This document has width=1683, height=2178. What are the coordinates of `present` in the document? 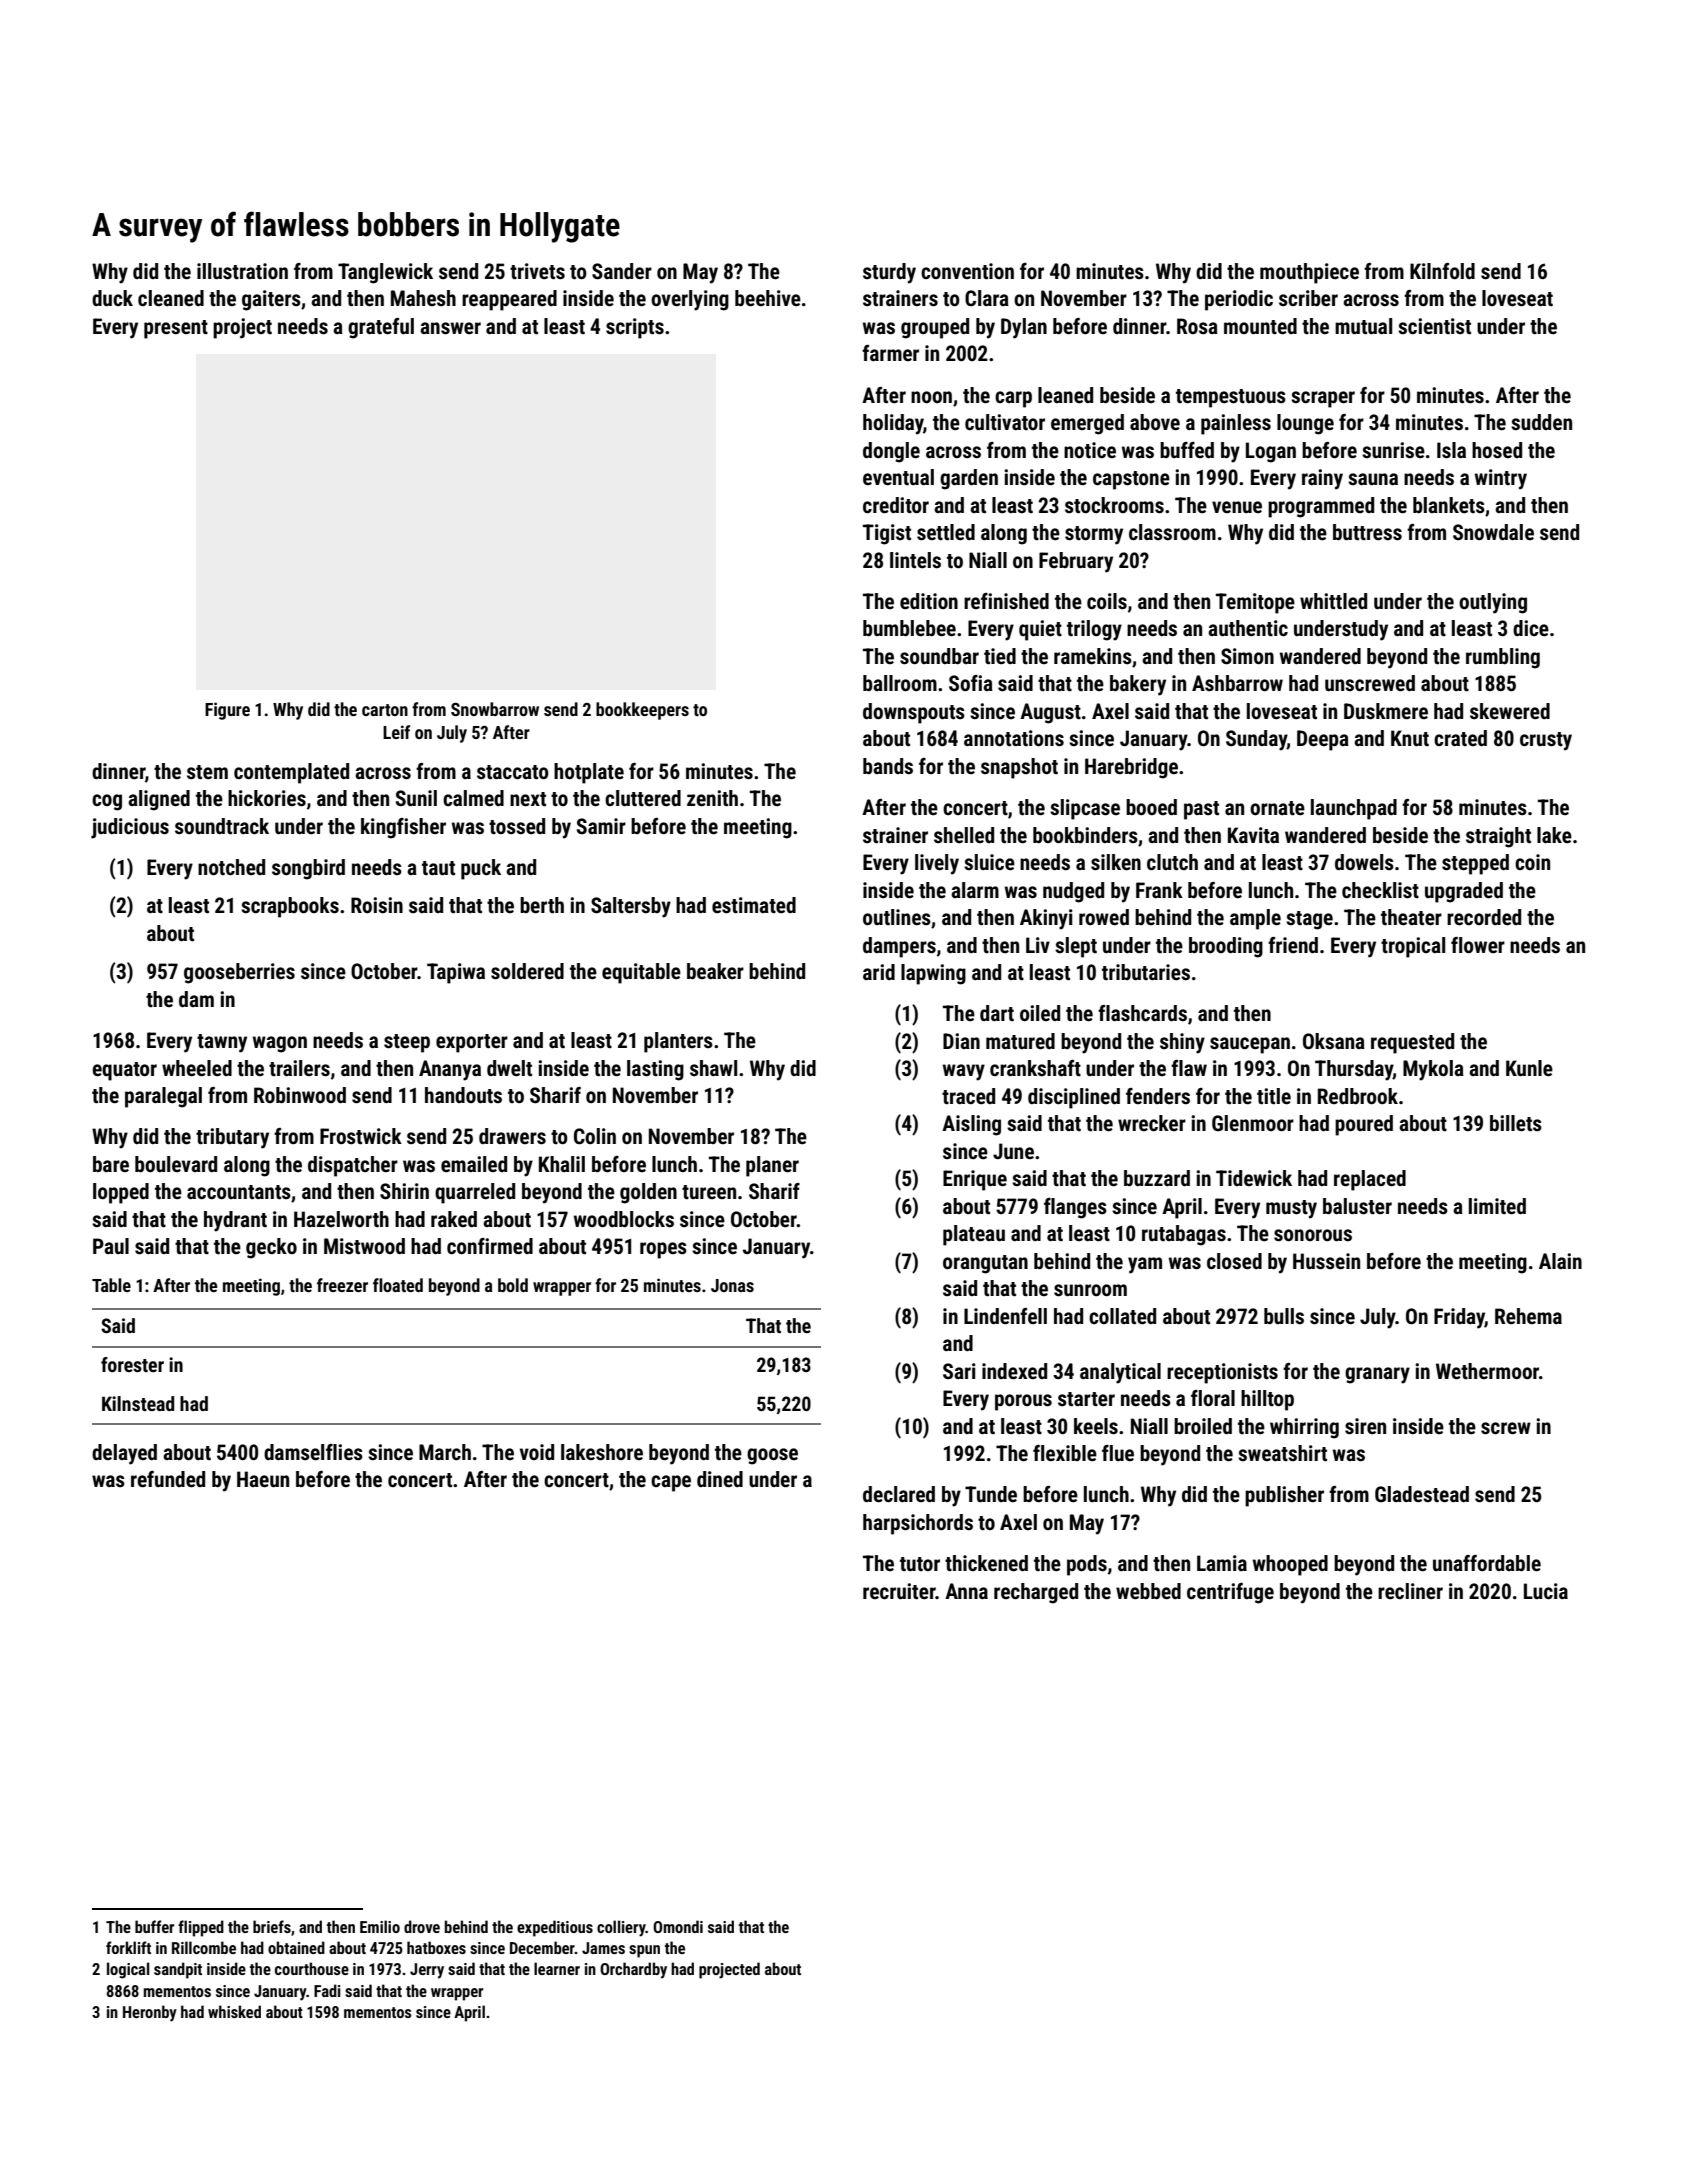 It's located at (176, 329).
